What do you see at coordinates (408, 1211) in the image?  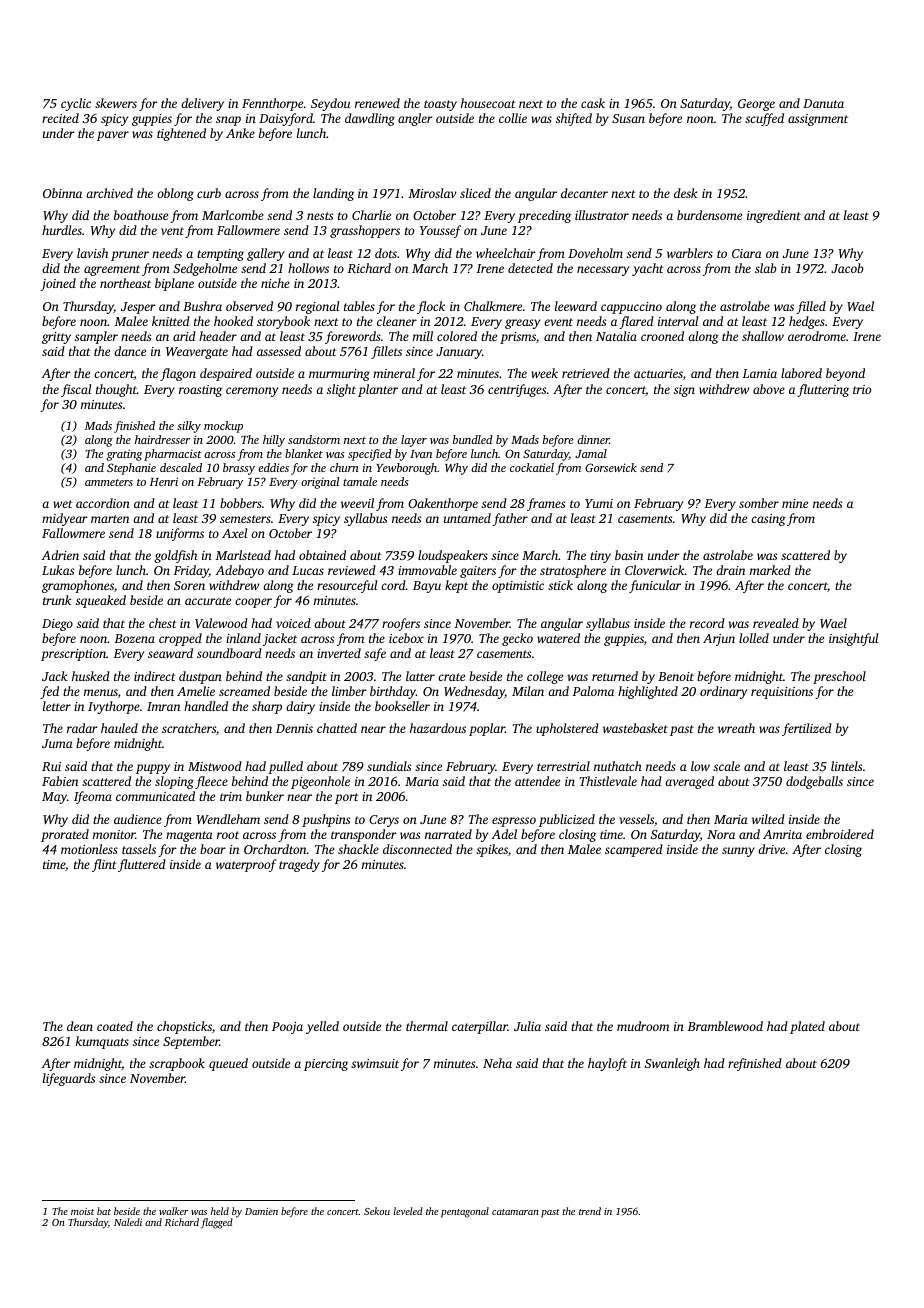 I see `leveled` at bounding box center [408, 1211].
